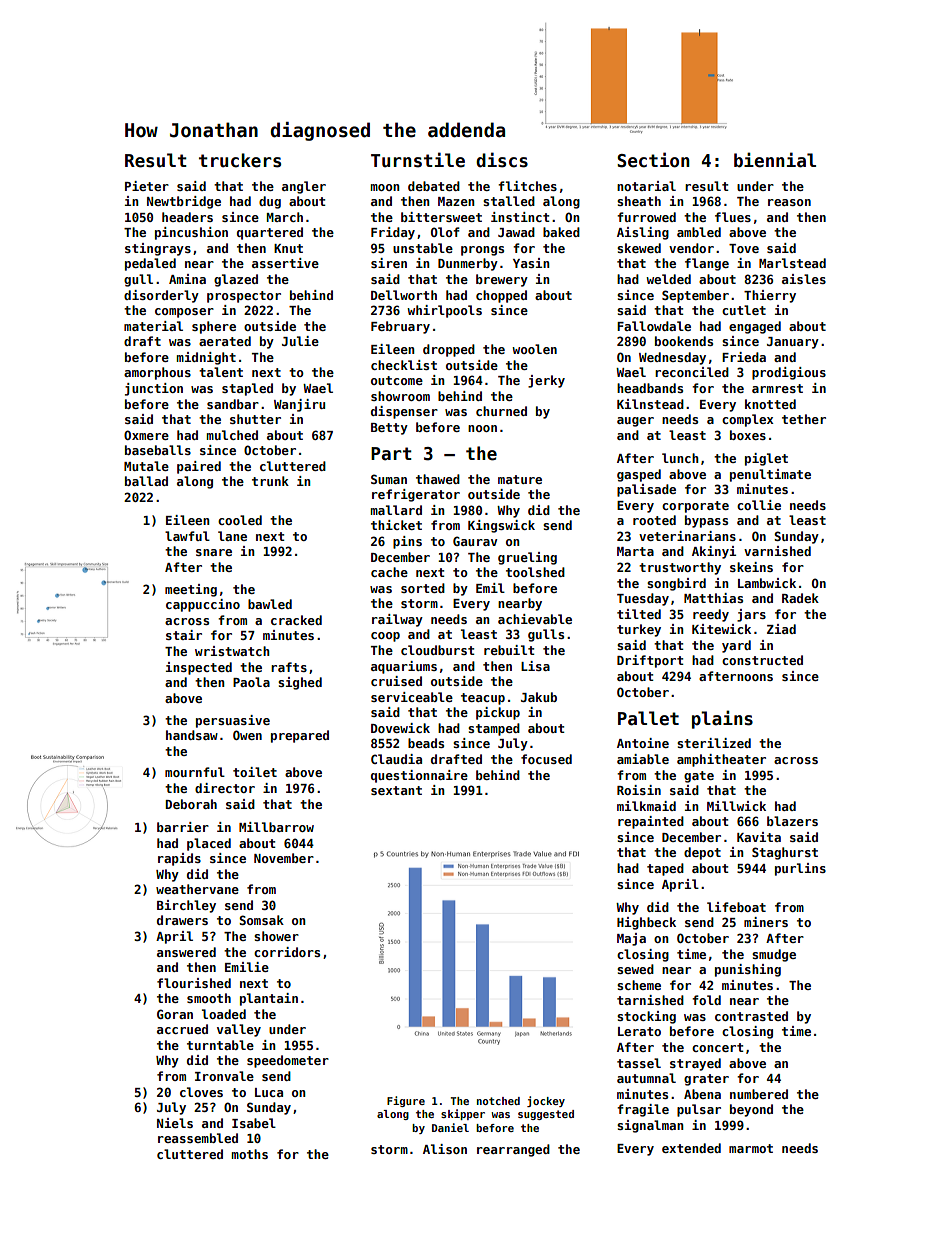  What do you see at coordinates (434, 186) in the screenshot?
I see `debated` at bounding box center [434, 186].
